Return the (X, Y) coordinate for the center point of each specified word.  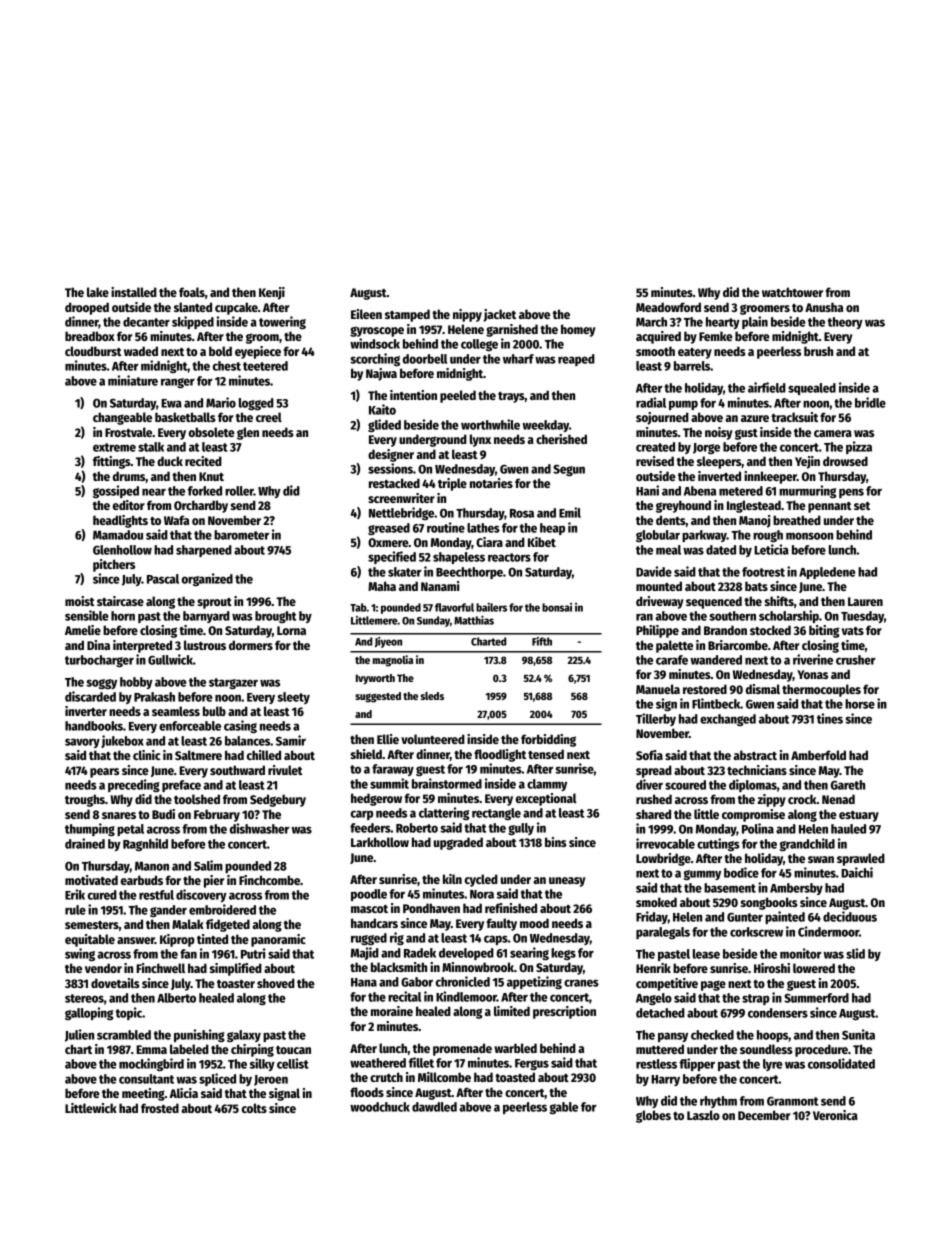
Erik (75, 894)
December (764, 1115)
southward (237, 770)
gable (563, 1108)
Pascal (163, 579)
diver (649, 784)
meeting (143, 1094)
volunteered (433, 739)
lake (98, 292)
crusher (856, 660)
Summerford (816, 998)
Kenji (272, 293)
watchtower (792, 292)
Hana (364, 982)
